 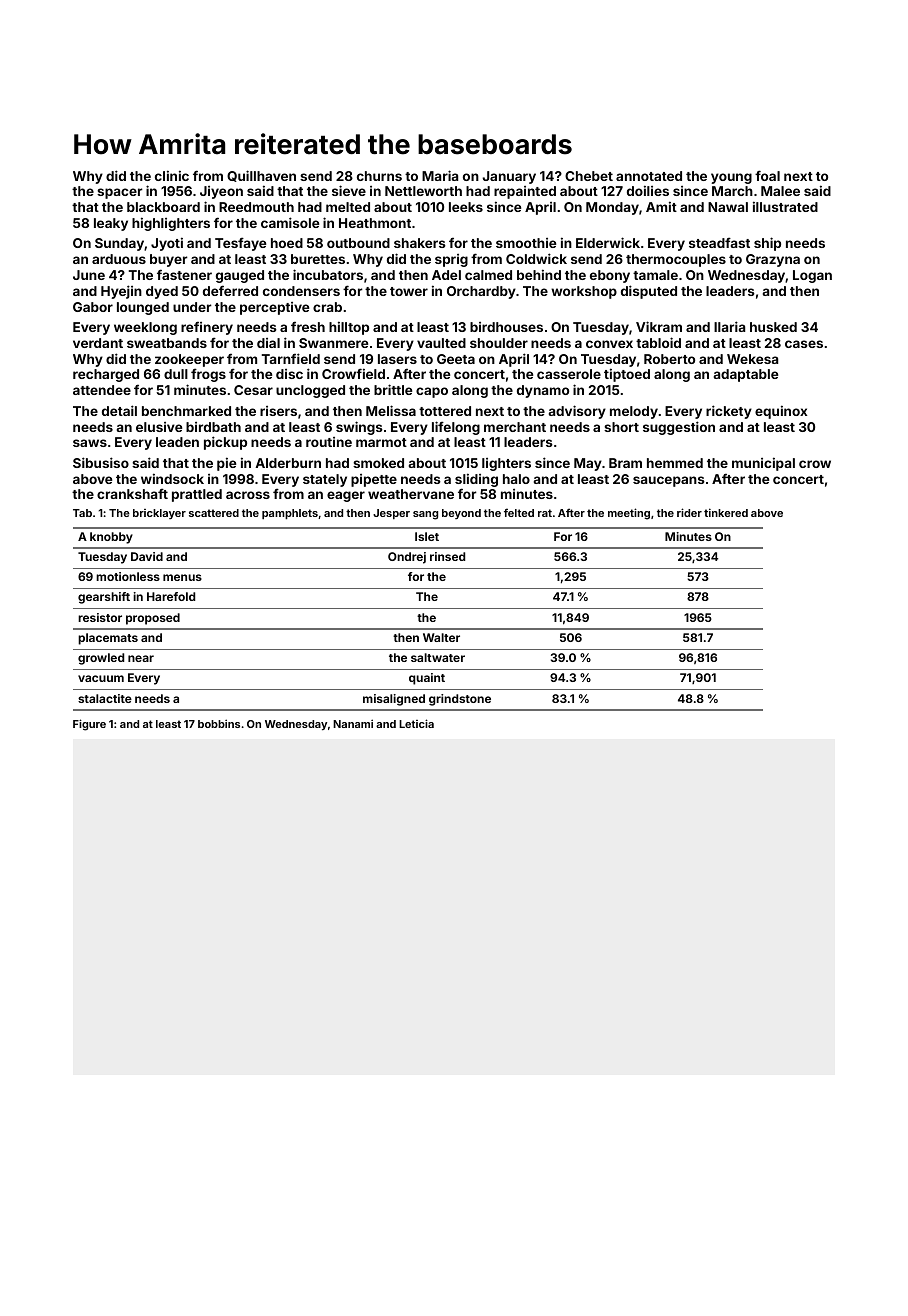 I want to click on birdhouses, so click(x=506, y=327).
